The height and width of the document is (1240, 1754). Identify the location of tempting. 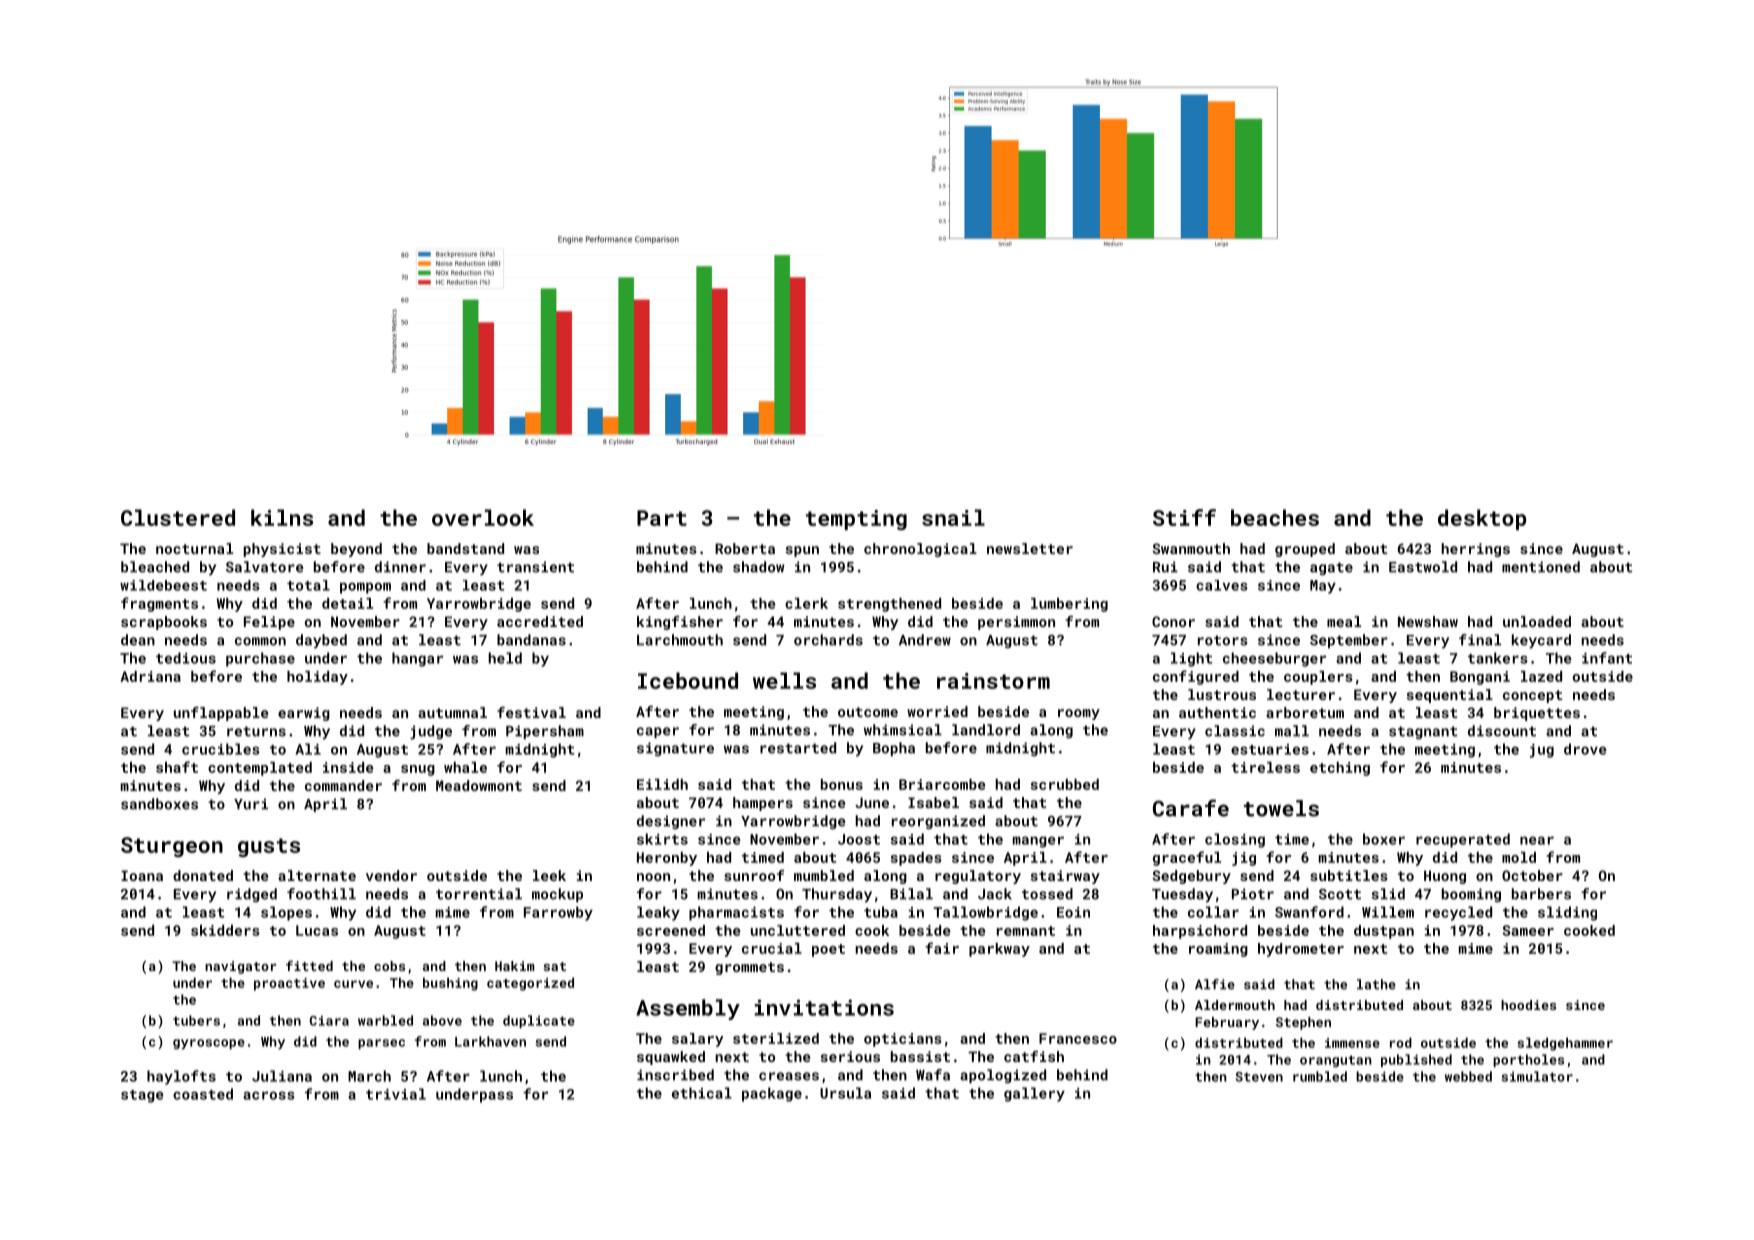
(856, 520).
